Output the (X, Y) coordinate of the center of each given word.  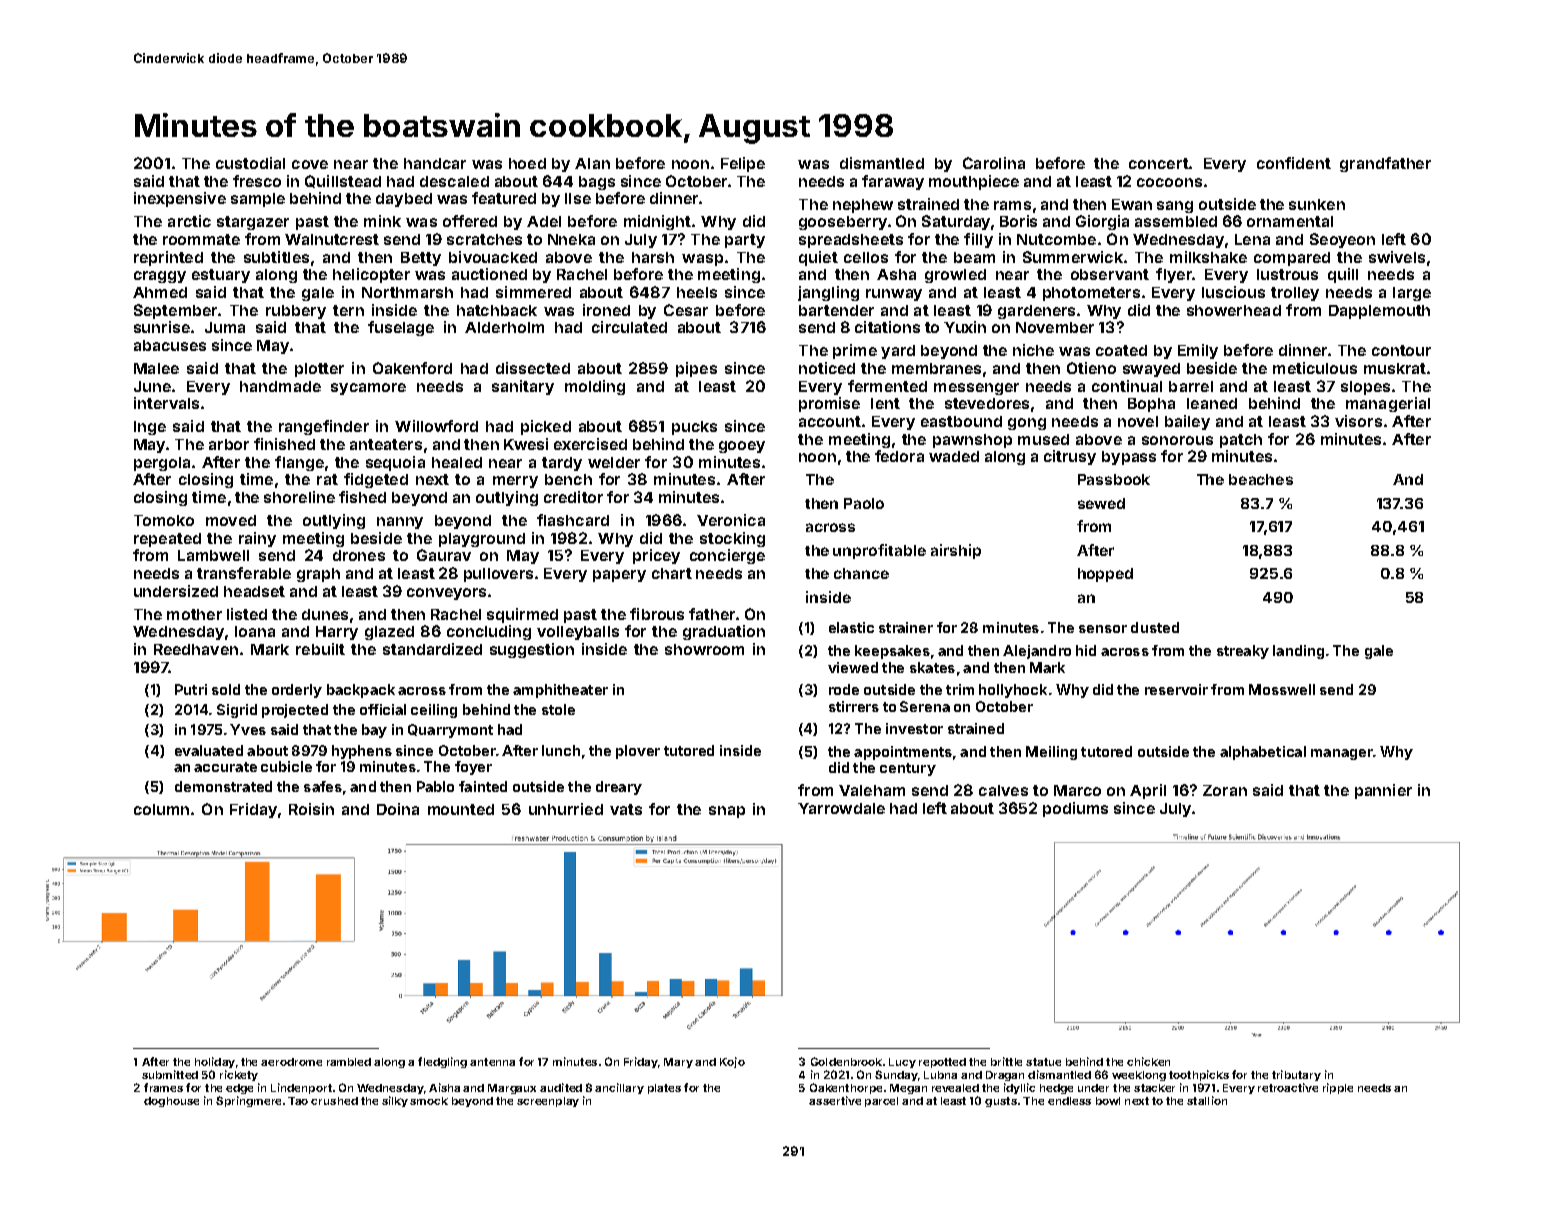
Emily (1198, 351)
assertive (835, 1100)
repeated (167, 540)
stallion (1207, 1100)
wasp (702, 260)
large (1412, 294)
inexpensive (180, 199)
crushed (334, 1101)
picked (546, 427)
